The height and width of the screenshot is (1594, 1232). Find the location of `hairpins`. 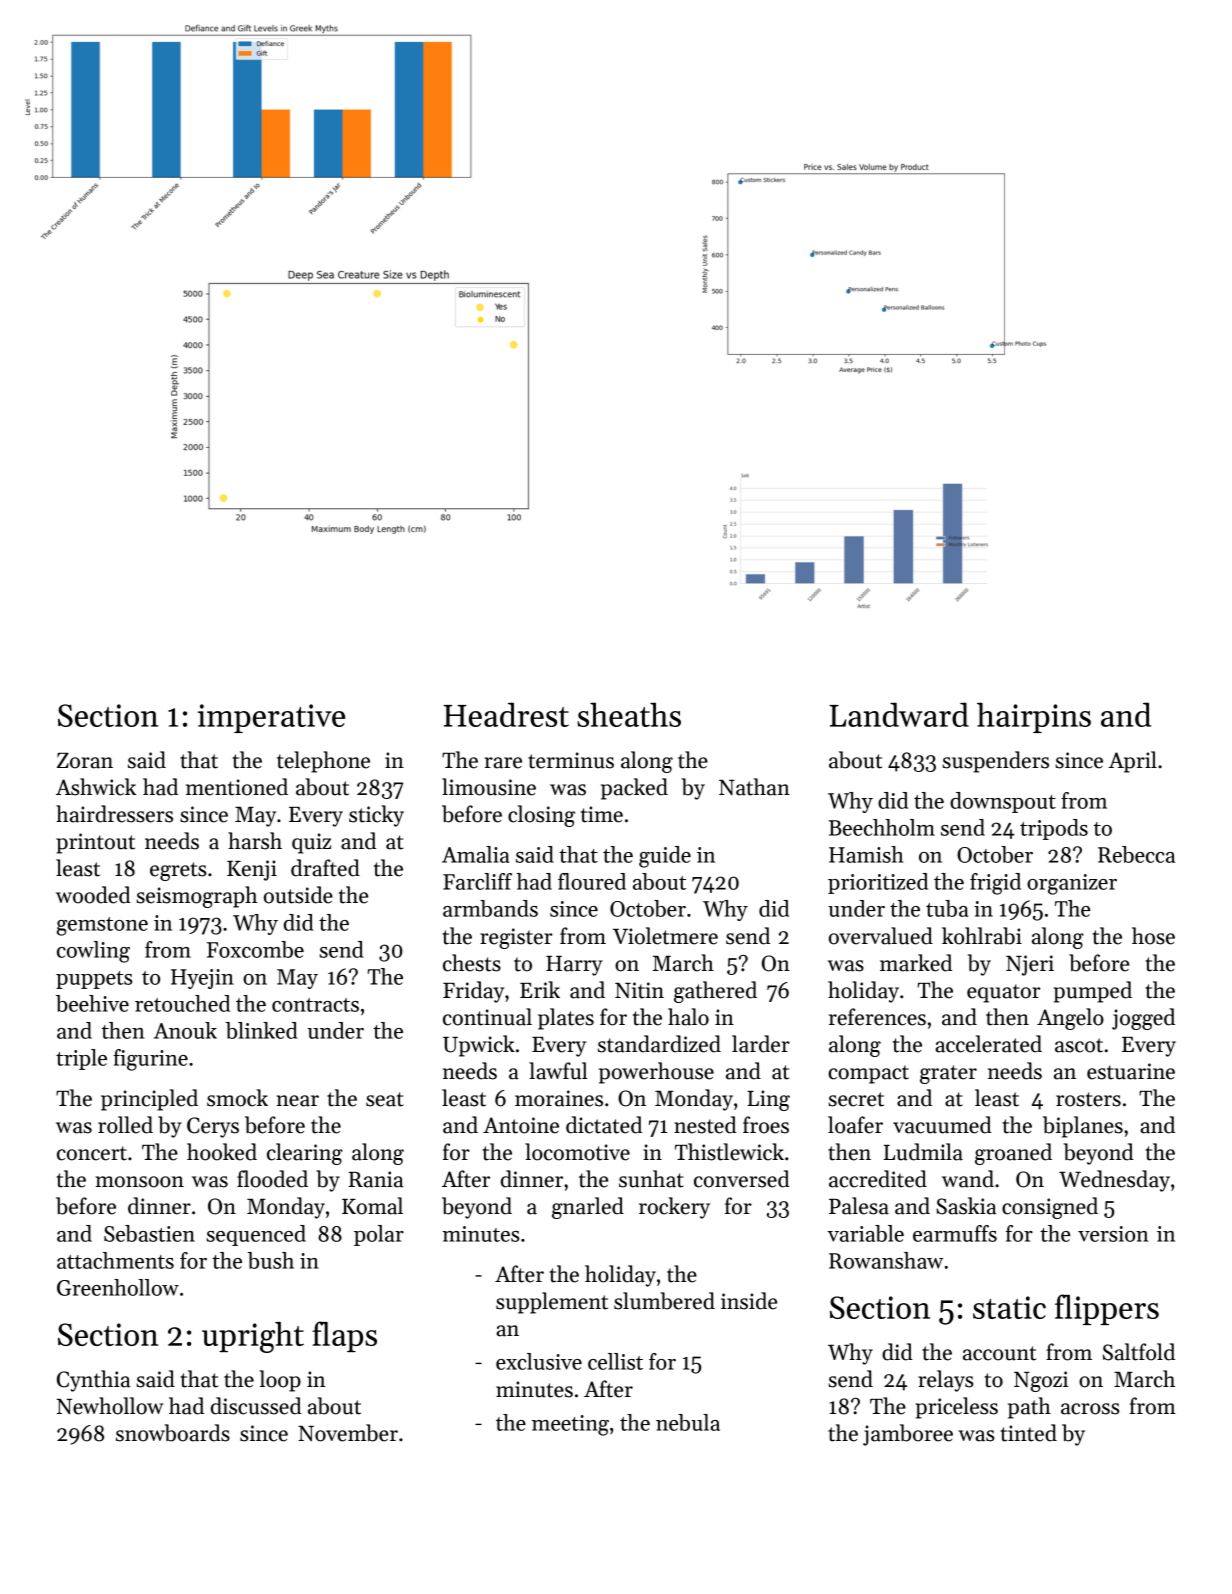

hairpins is located at coordinates (1034, 717).
